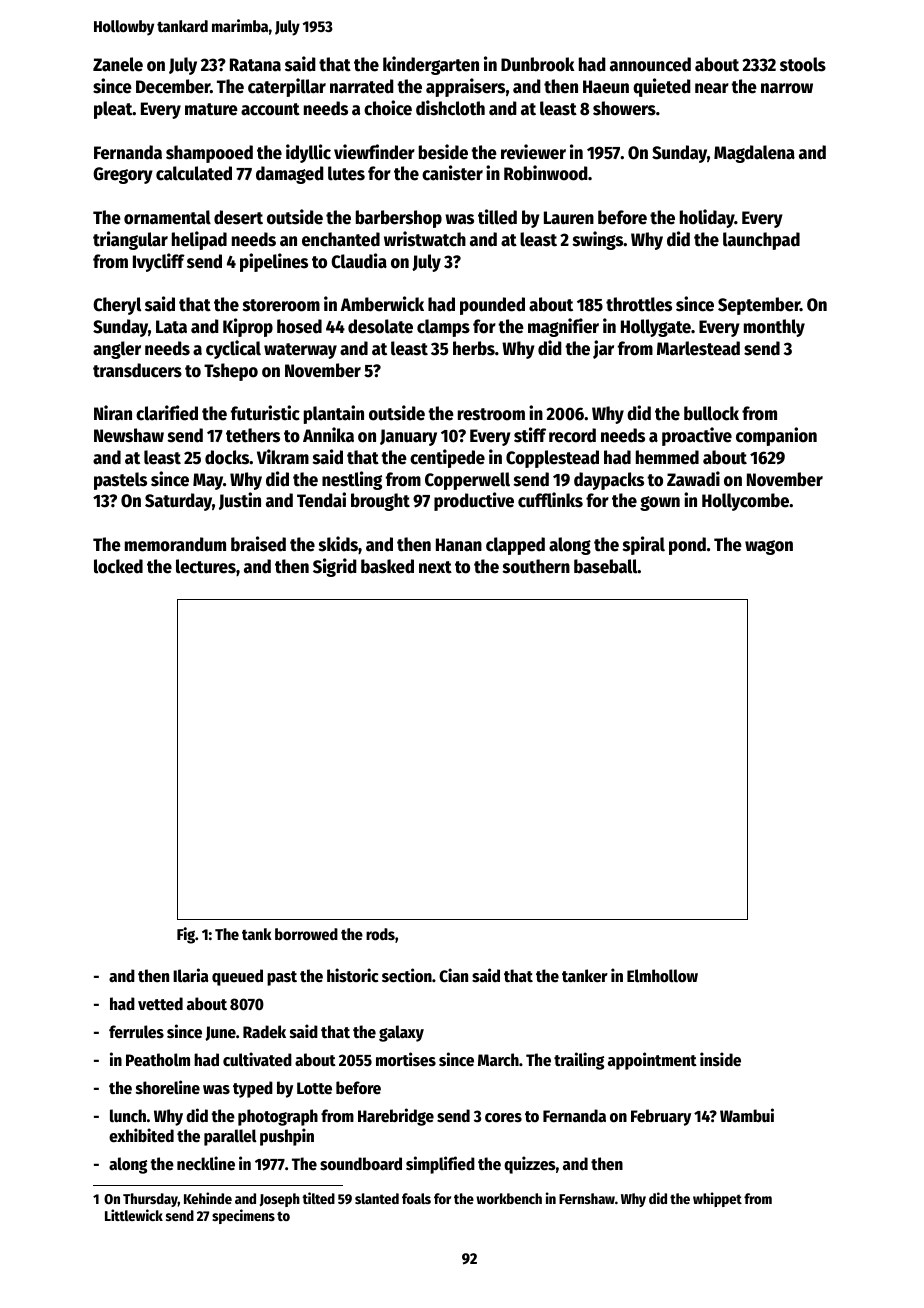 The height and width of the page is (1308, 924). What do you see at coordinates (118, 64) in the page?
I see `Zanele` at bounding box center [118, 64].
